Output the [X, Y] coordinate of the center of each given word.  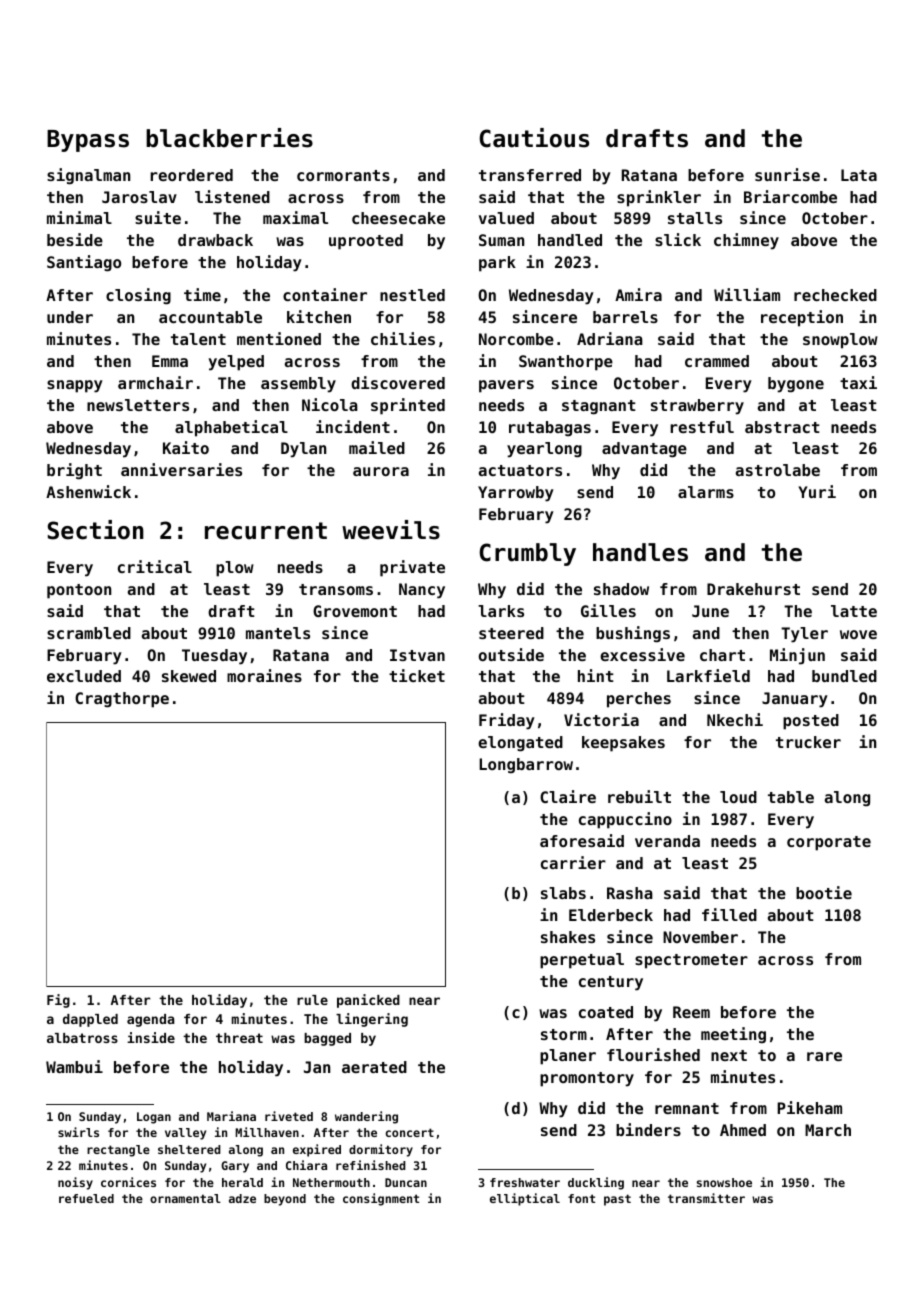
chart [722, 655]
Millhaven [267, 1132]
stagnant [599, 407]
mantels [278, 633]
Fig [58, 1001]
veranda [667, 841]
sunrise [787, 174]
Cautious [534, 138]
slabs [563, 893]
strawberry [697, 407]
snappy [75, 386]
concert [410, 1132]
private [412, 568]
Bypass [88, 141]
